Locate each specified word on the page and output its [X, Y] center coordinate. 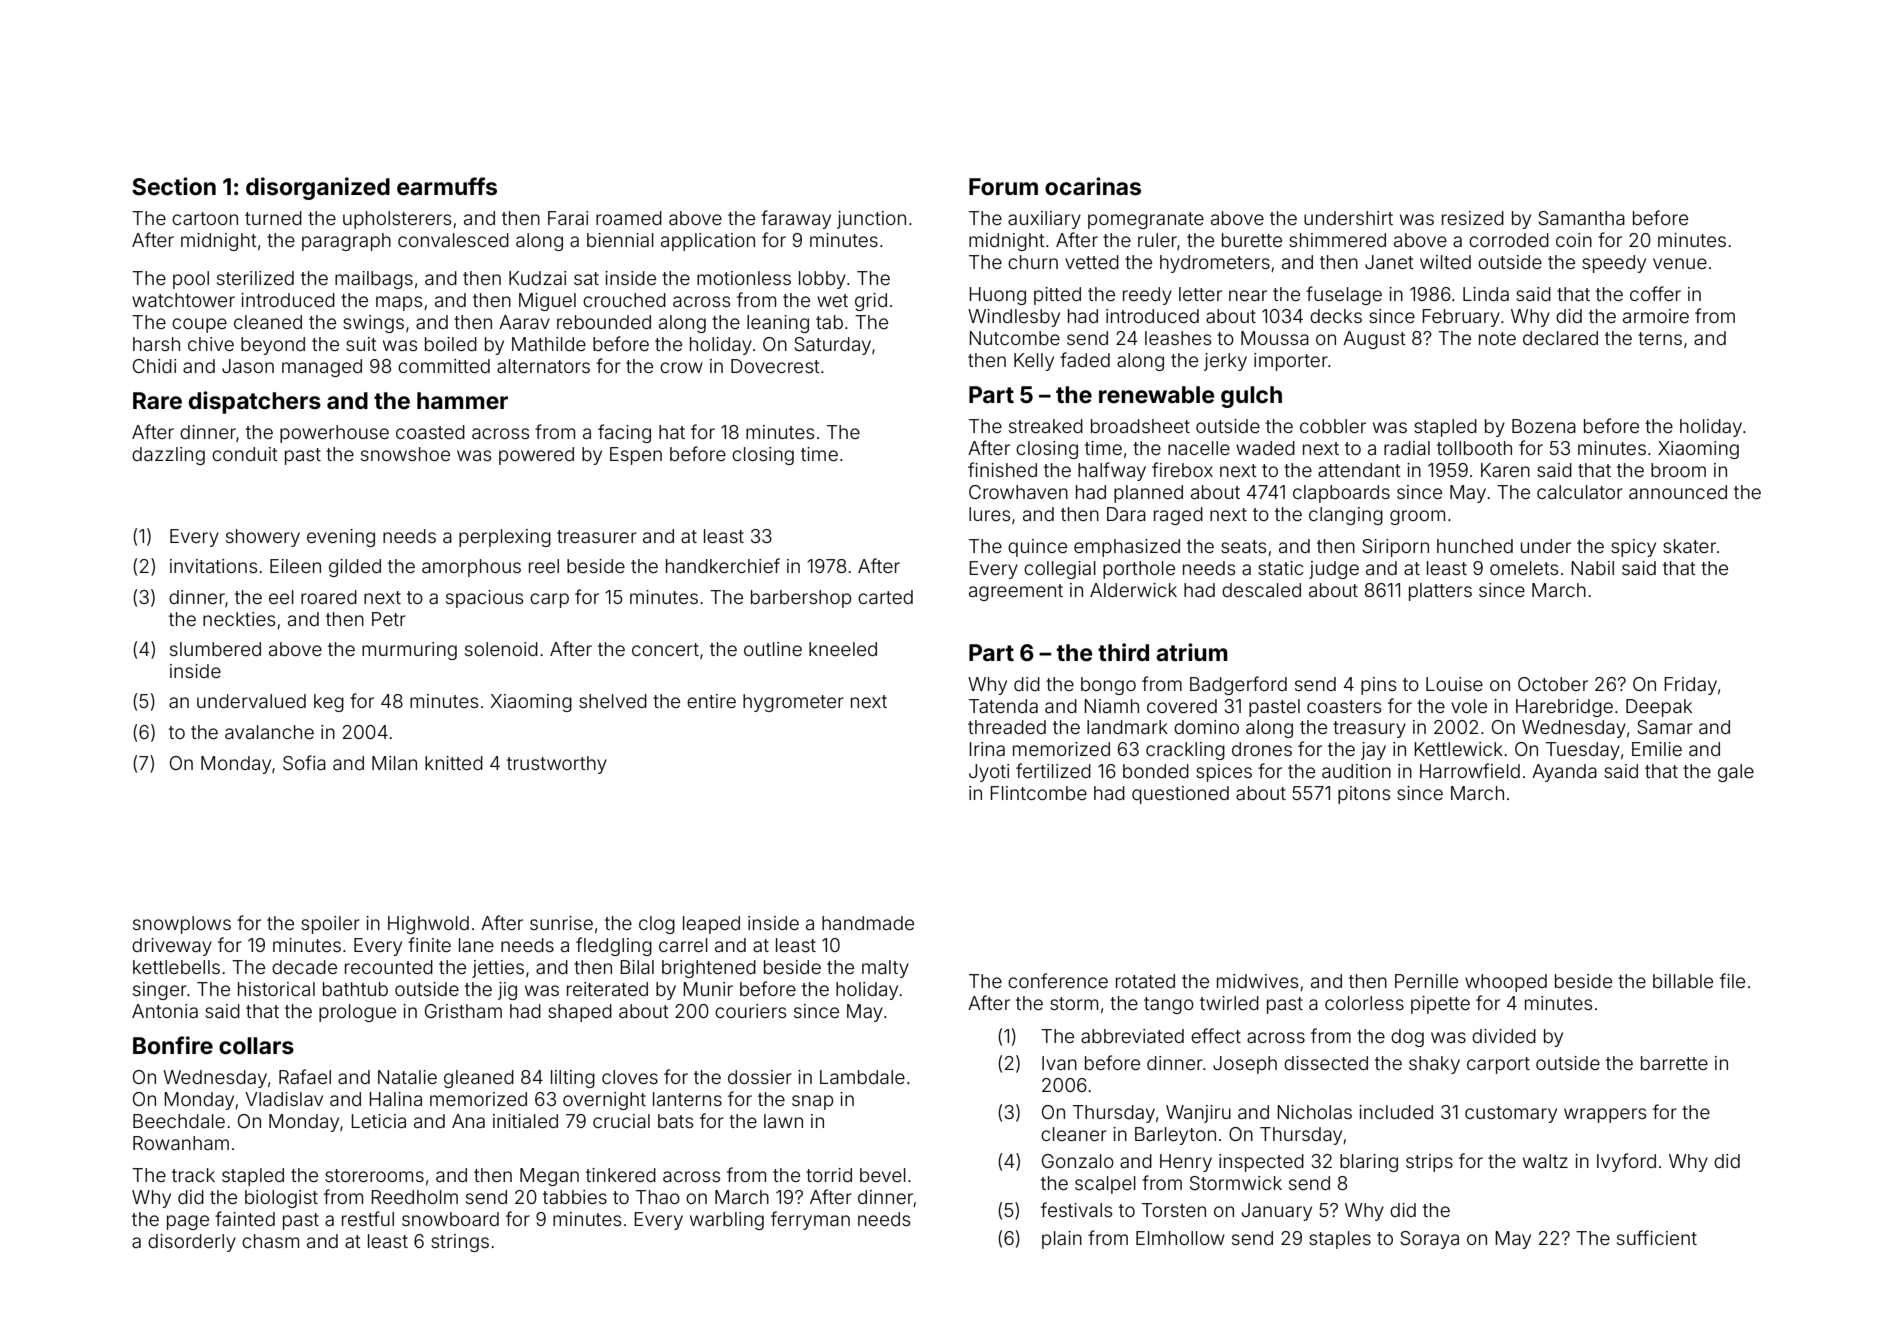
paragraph [346, 242]
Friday [1690, 686]
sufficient [1657, 1237]
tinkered [621, 1175]
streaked [1046, 426]
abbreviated [1132, 1036]
